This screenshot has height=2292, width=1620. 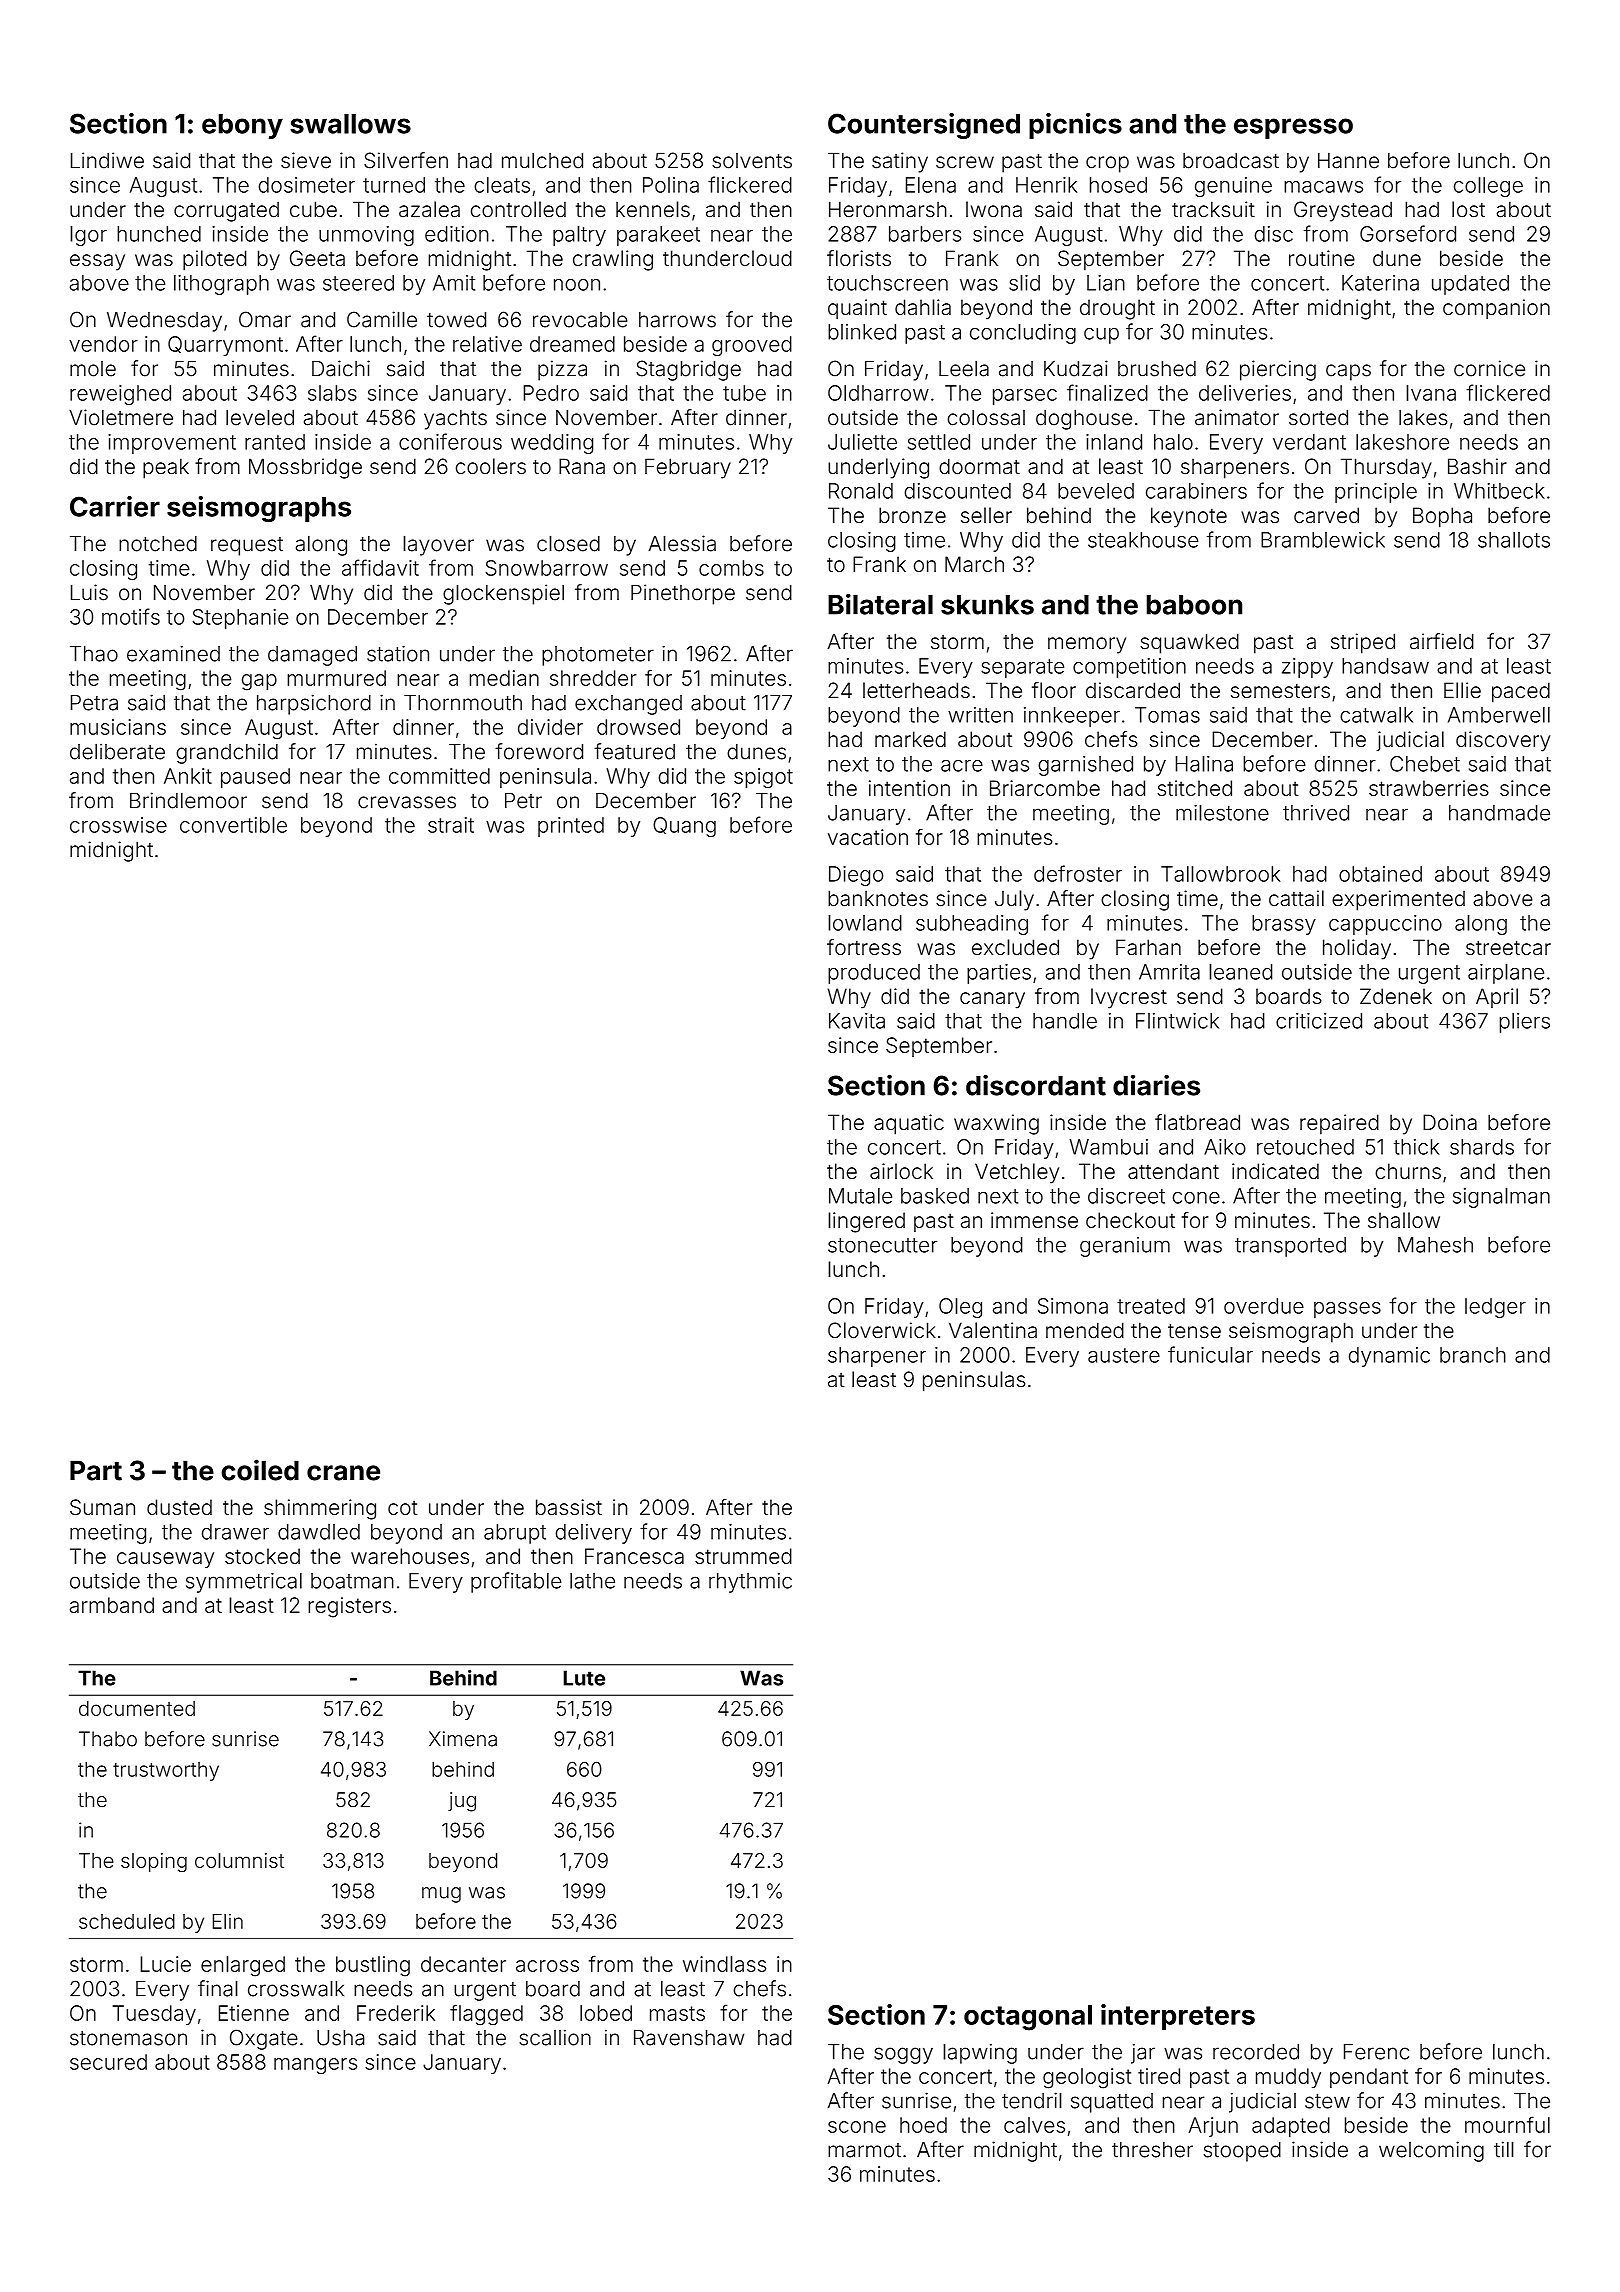 What do you see at coordinates (320, 1509) in the screenshot?
I see `shimmering` at bounding box center [320, 1509].
